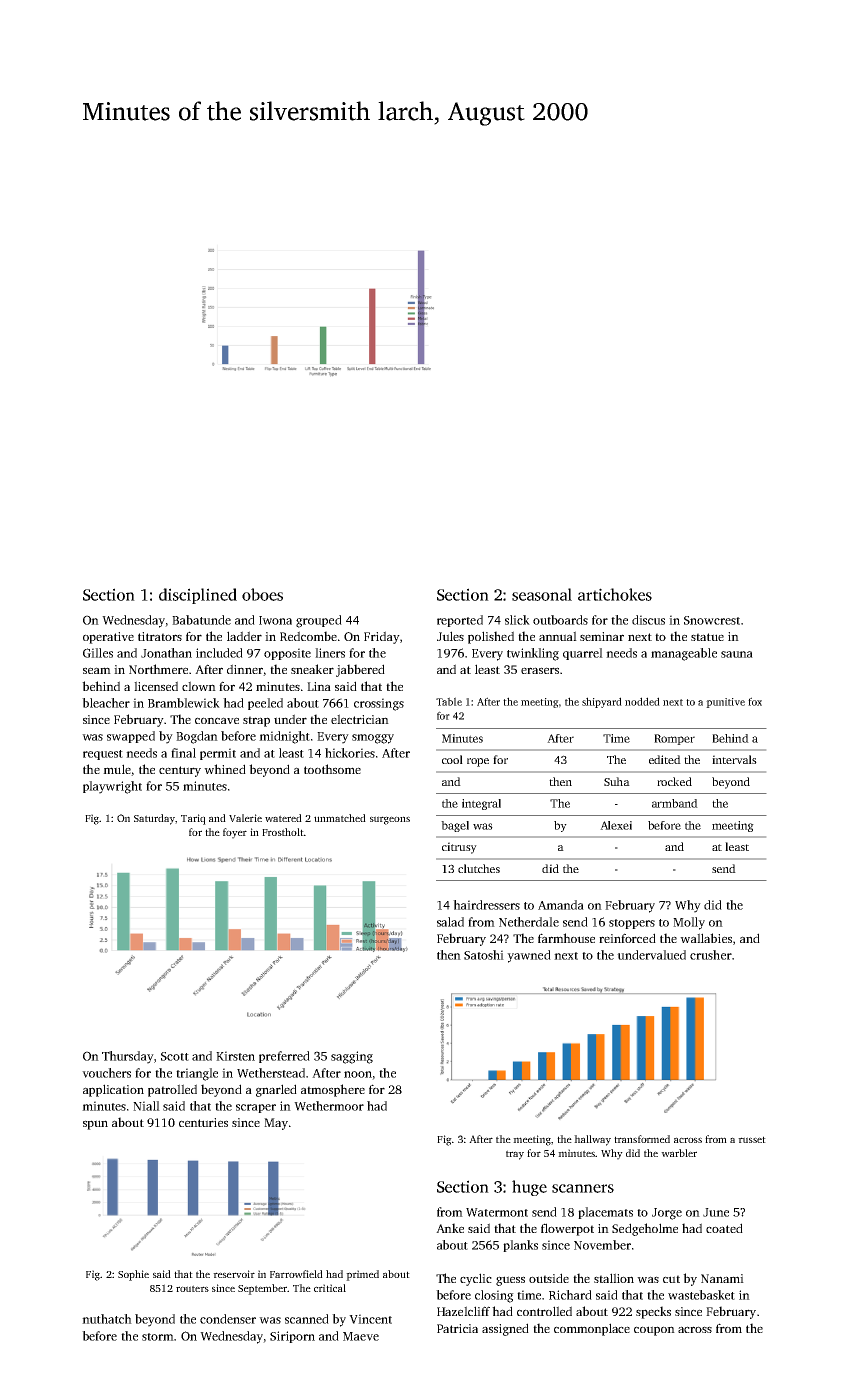 This page has width=849, height=1400. What do you see at coordinates (459, 848) in the page?
I see `citrusy` at bounding box center [459, 848].
